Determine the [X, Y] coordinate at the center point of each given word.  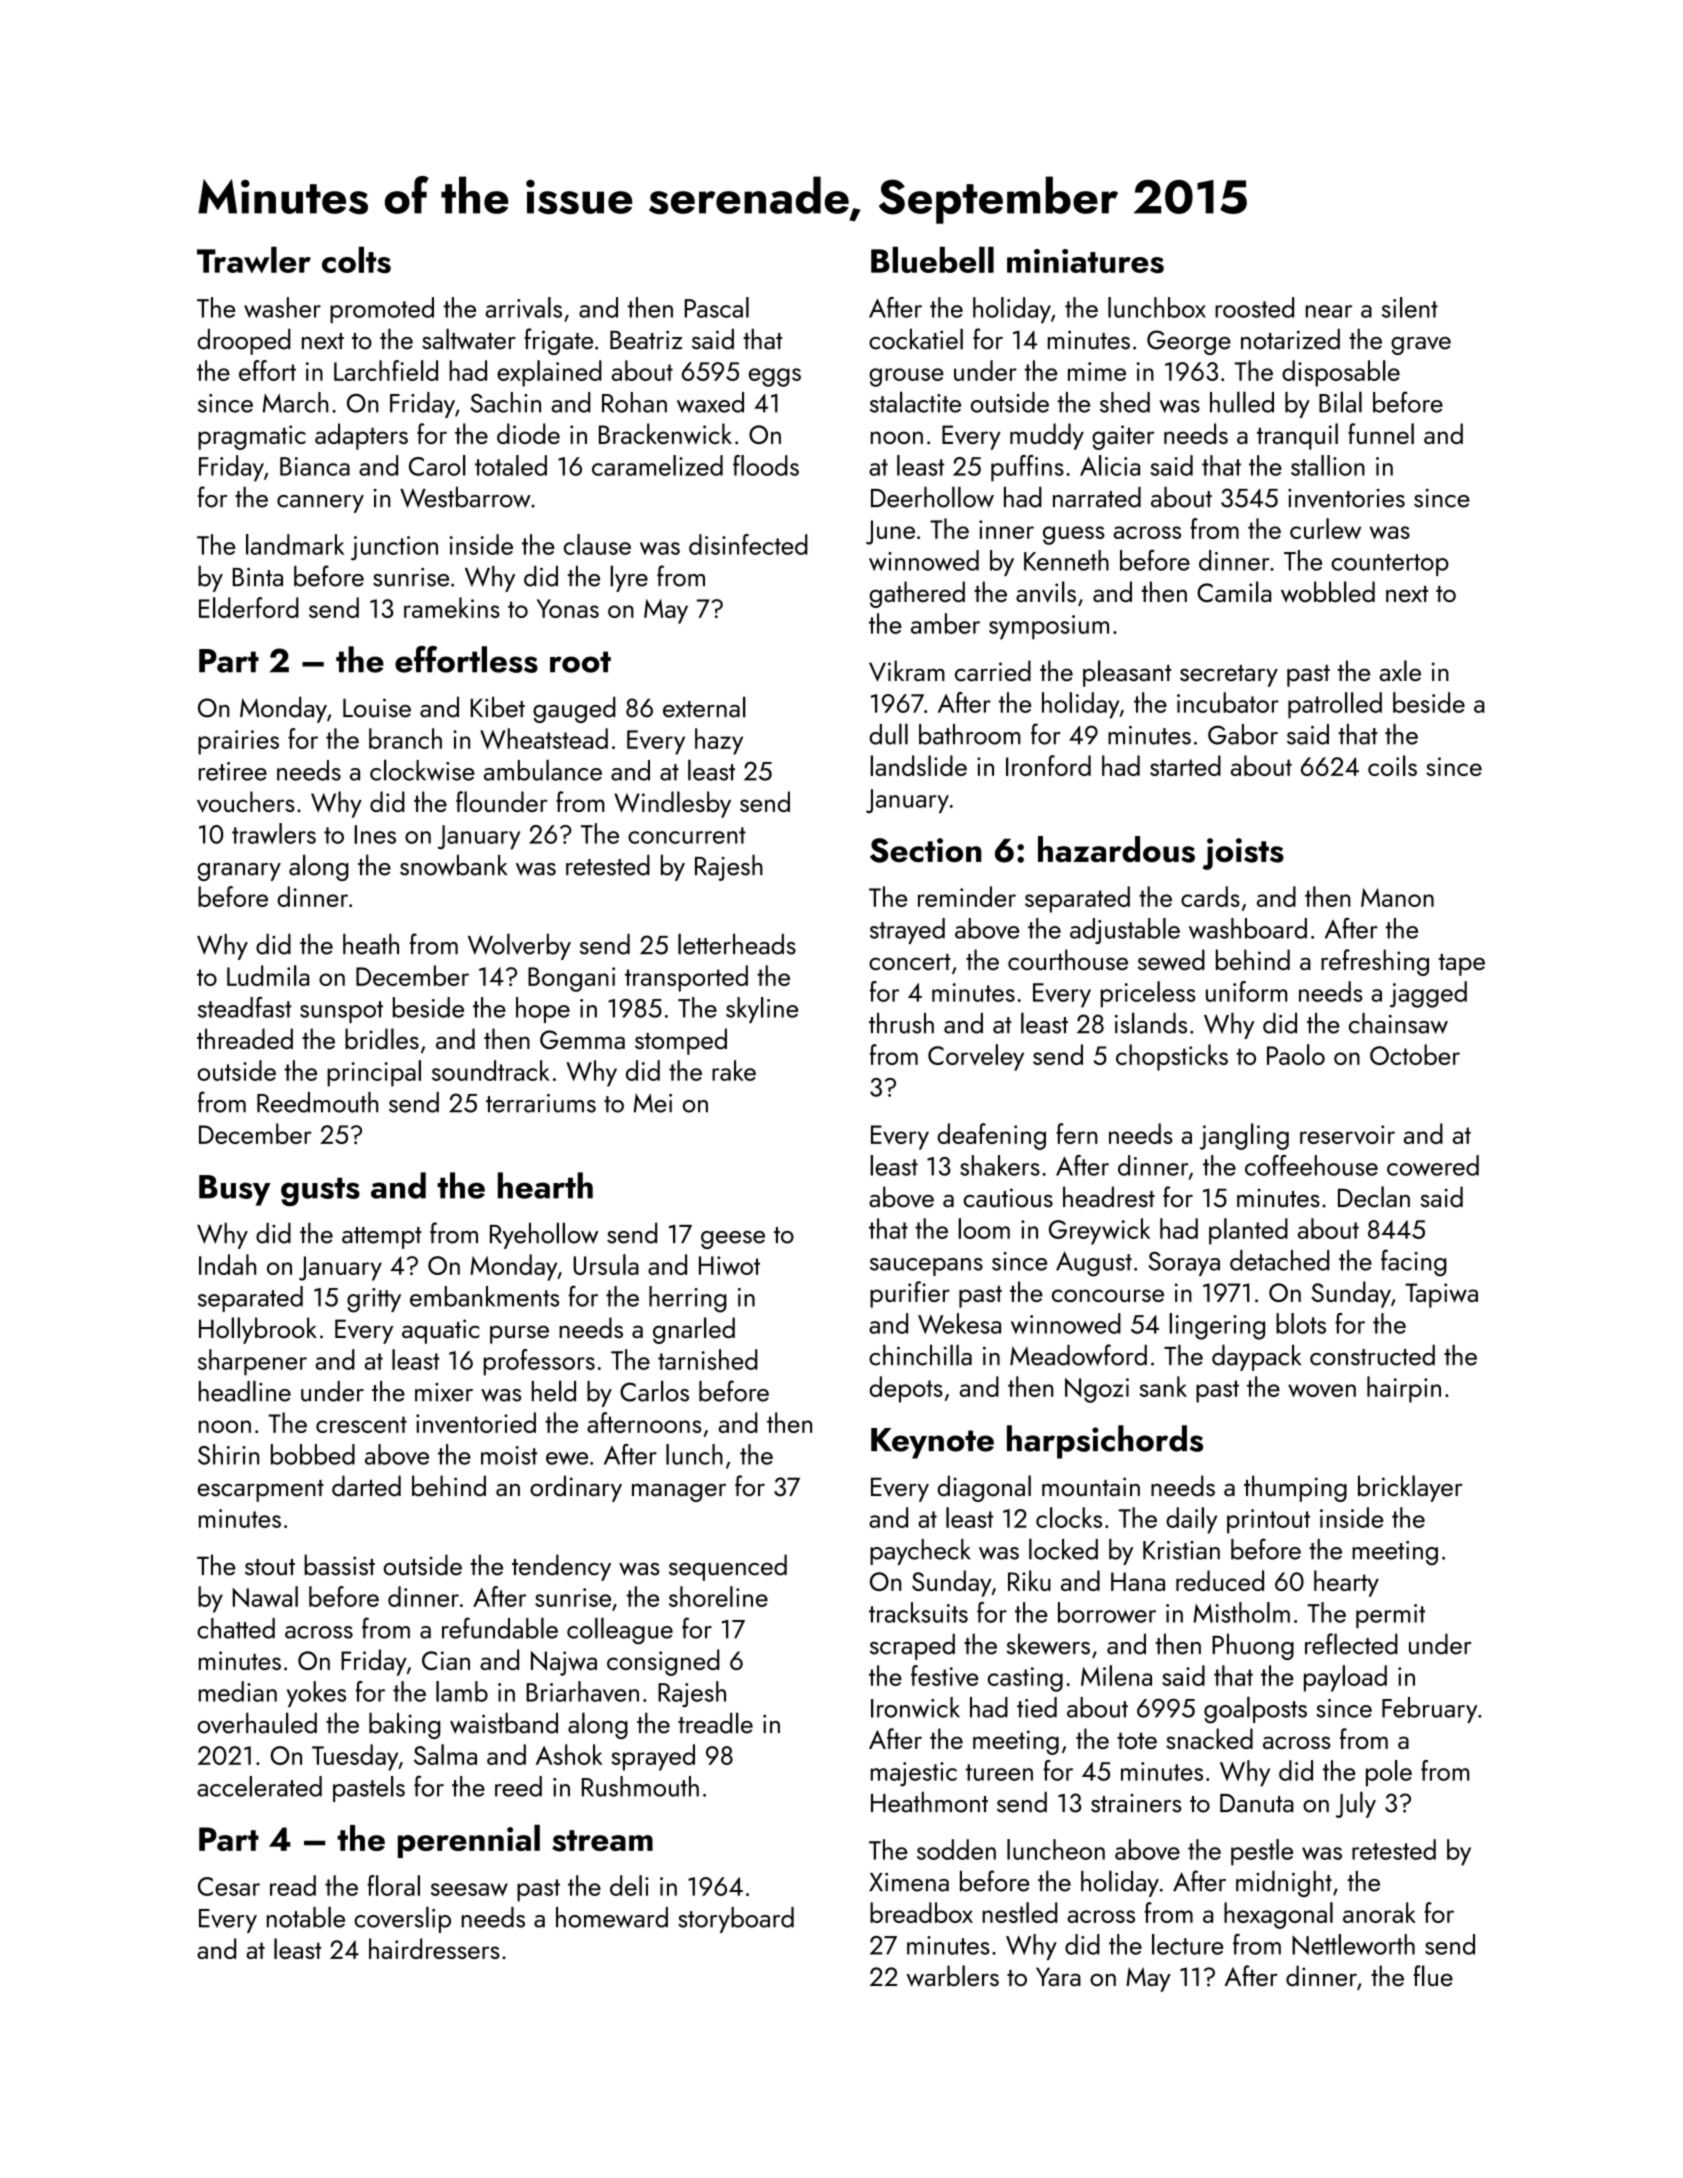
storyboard [736, 1920]
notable [306, 1917]
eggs [775, 377]
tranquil [1297, 436]
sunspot [341, 1012]
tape [1462, 965]
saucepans [926, 1267]
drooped [244, 341]
